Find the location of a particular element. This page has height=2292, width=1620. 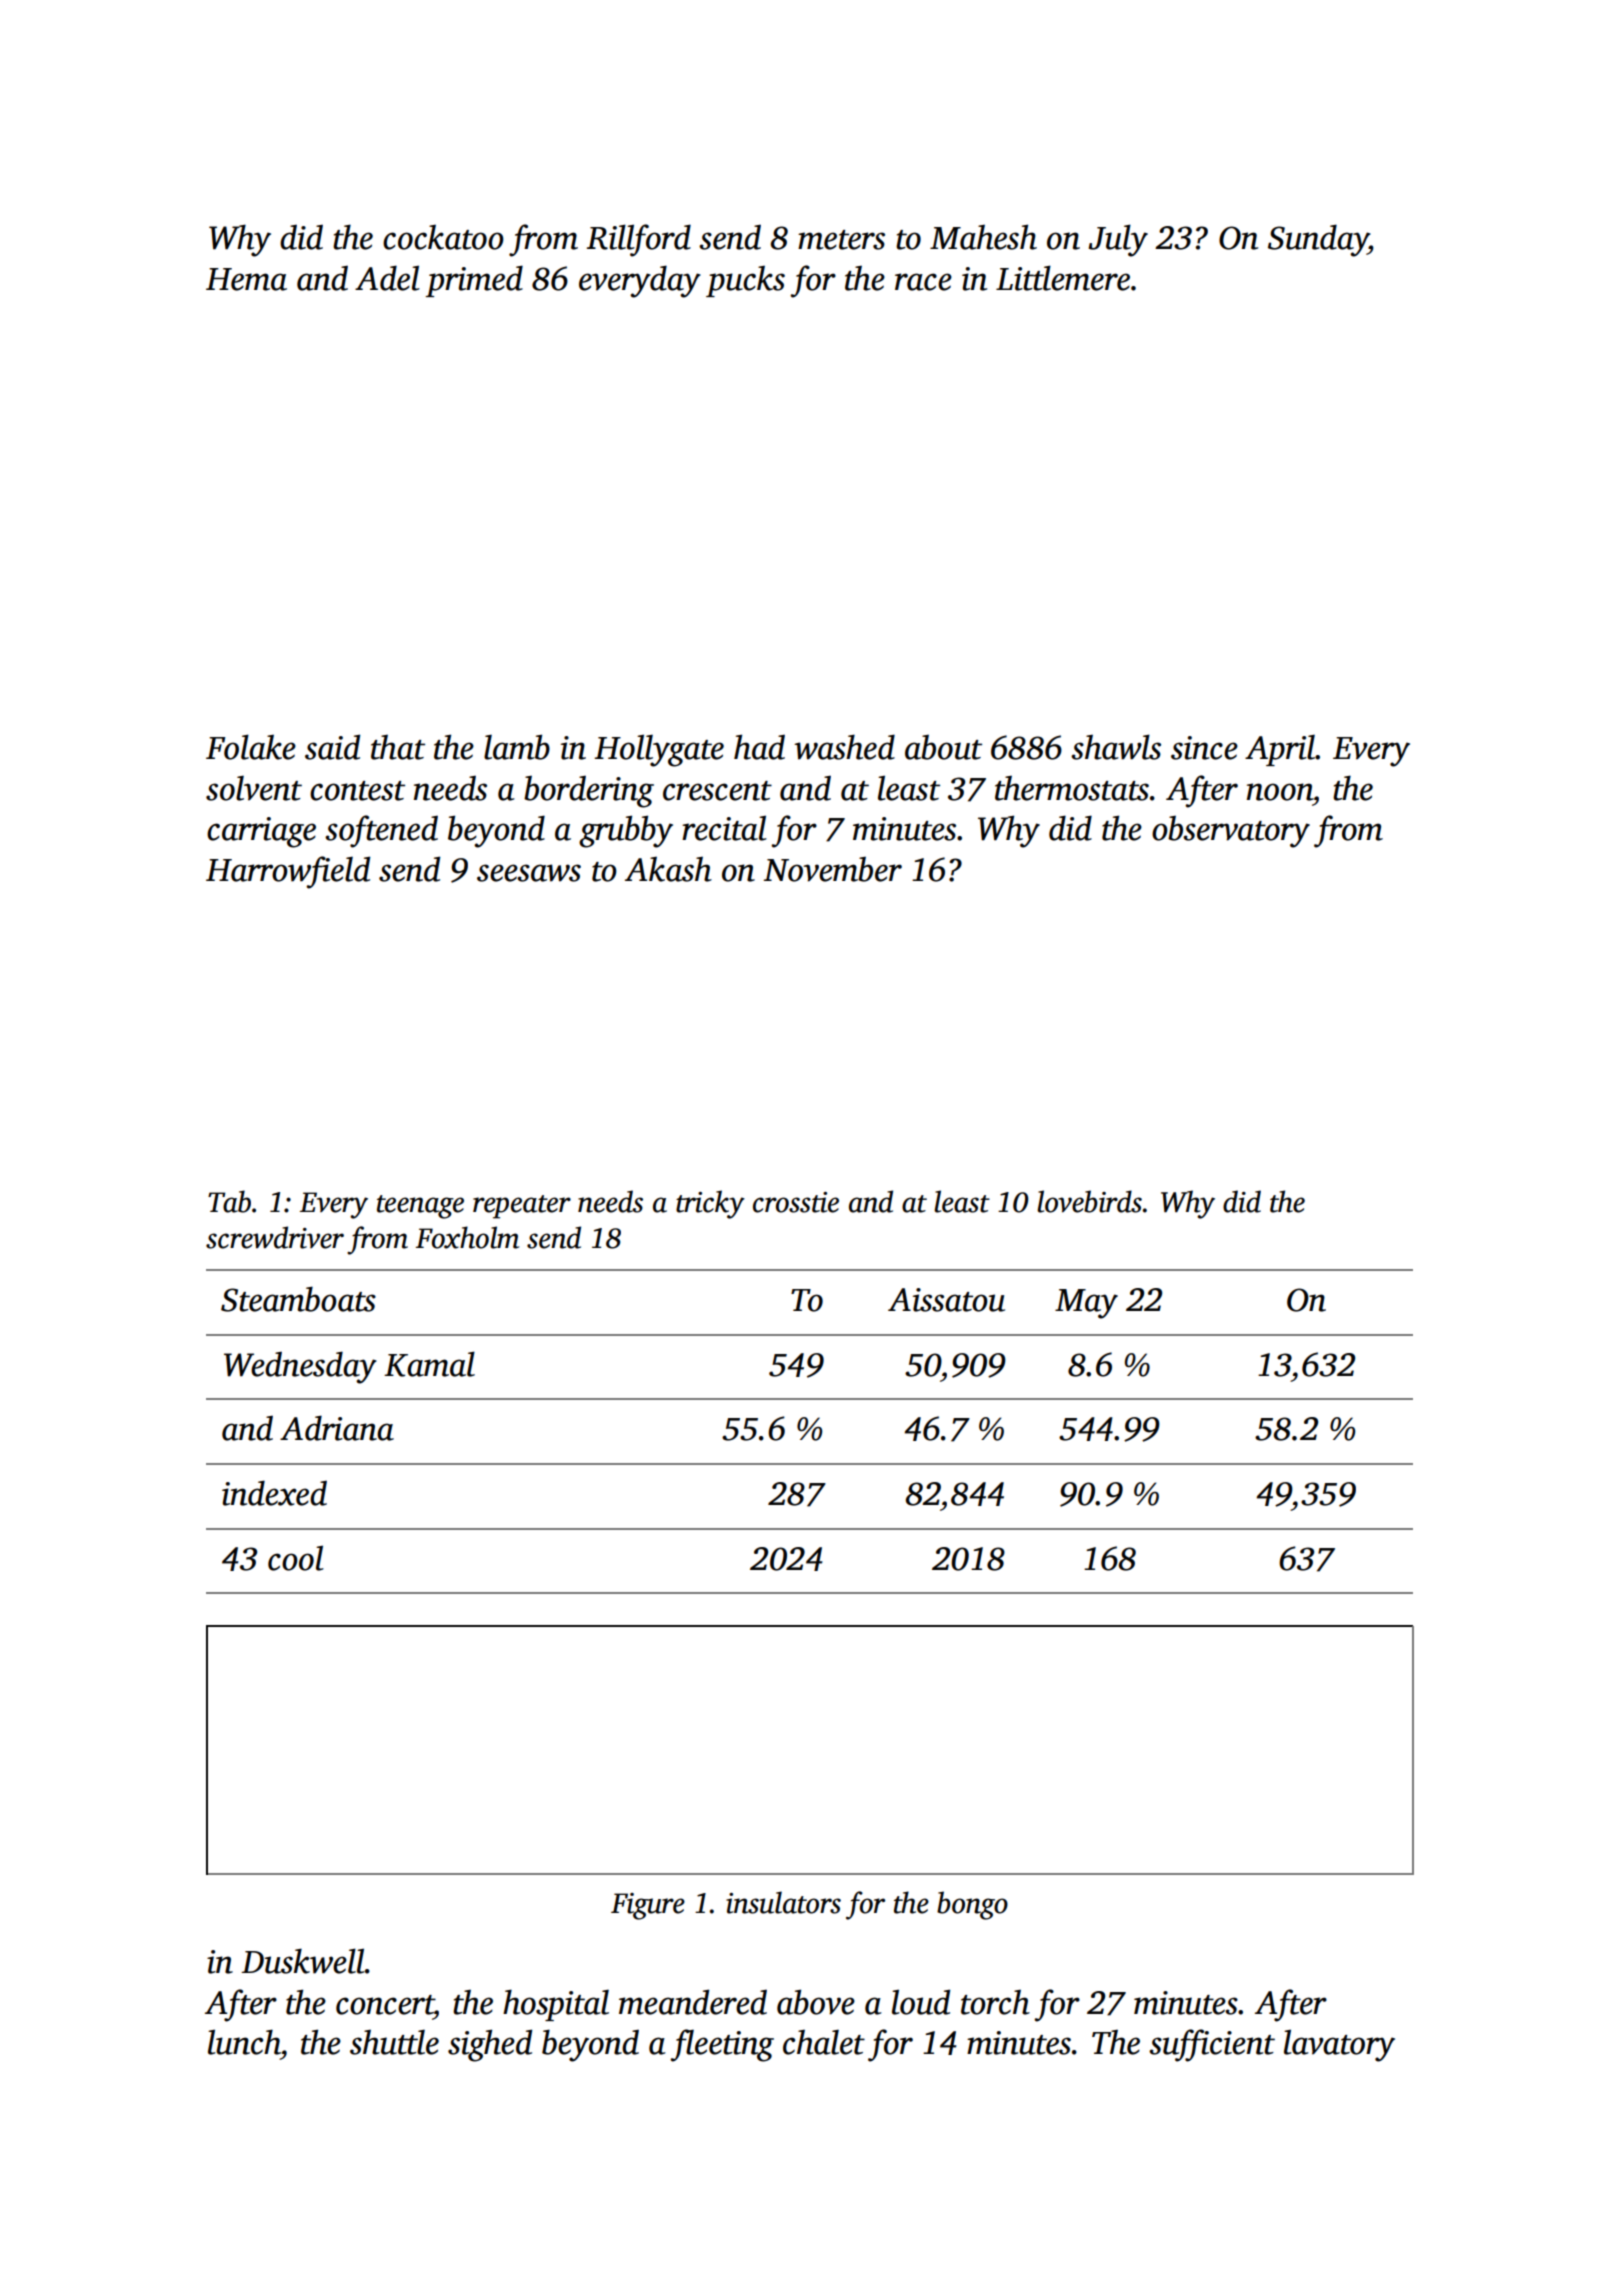

observatory is located at coordinates (1231, 832).
